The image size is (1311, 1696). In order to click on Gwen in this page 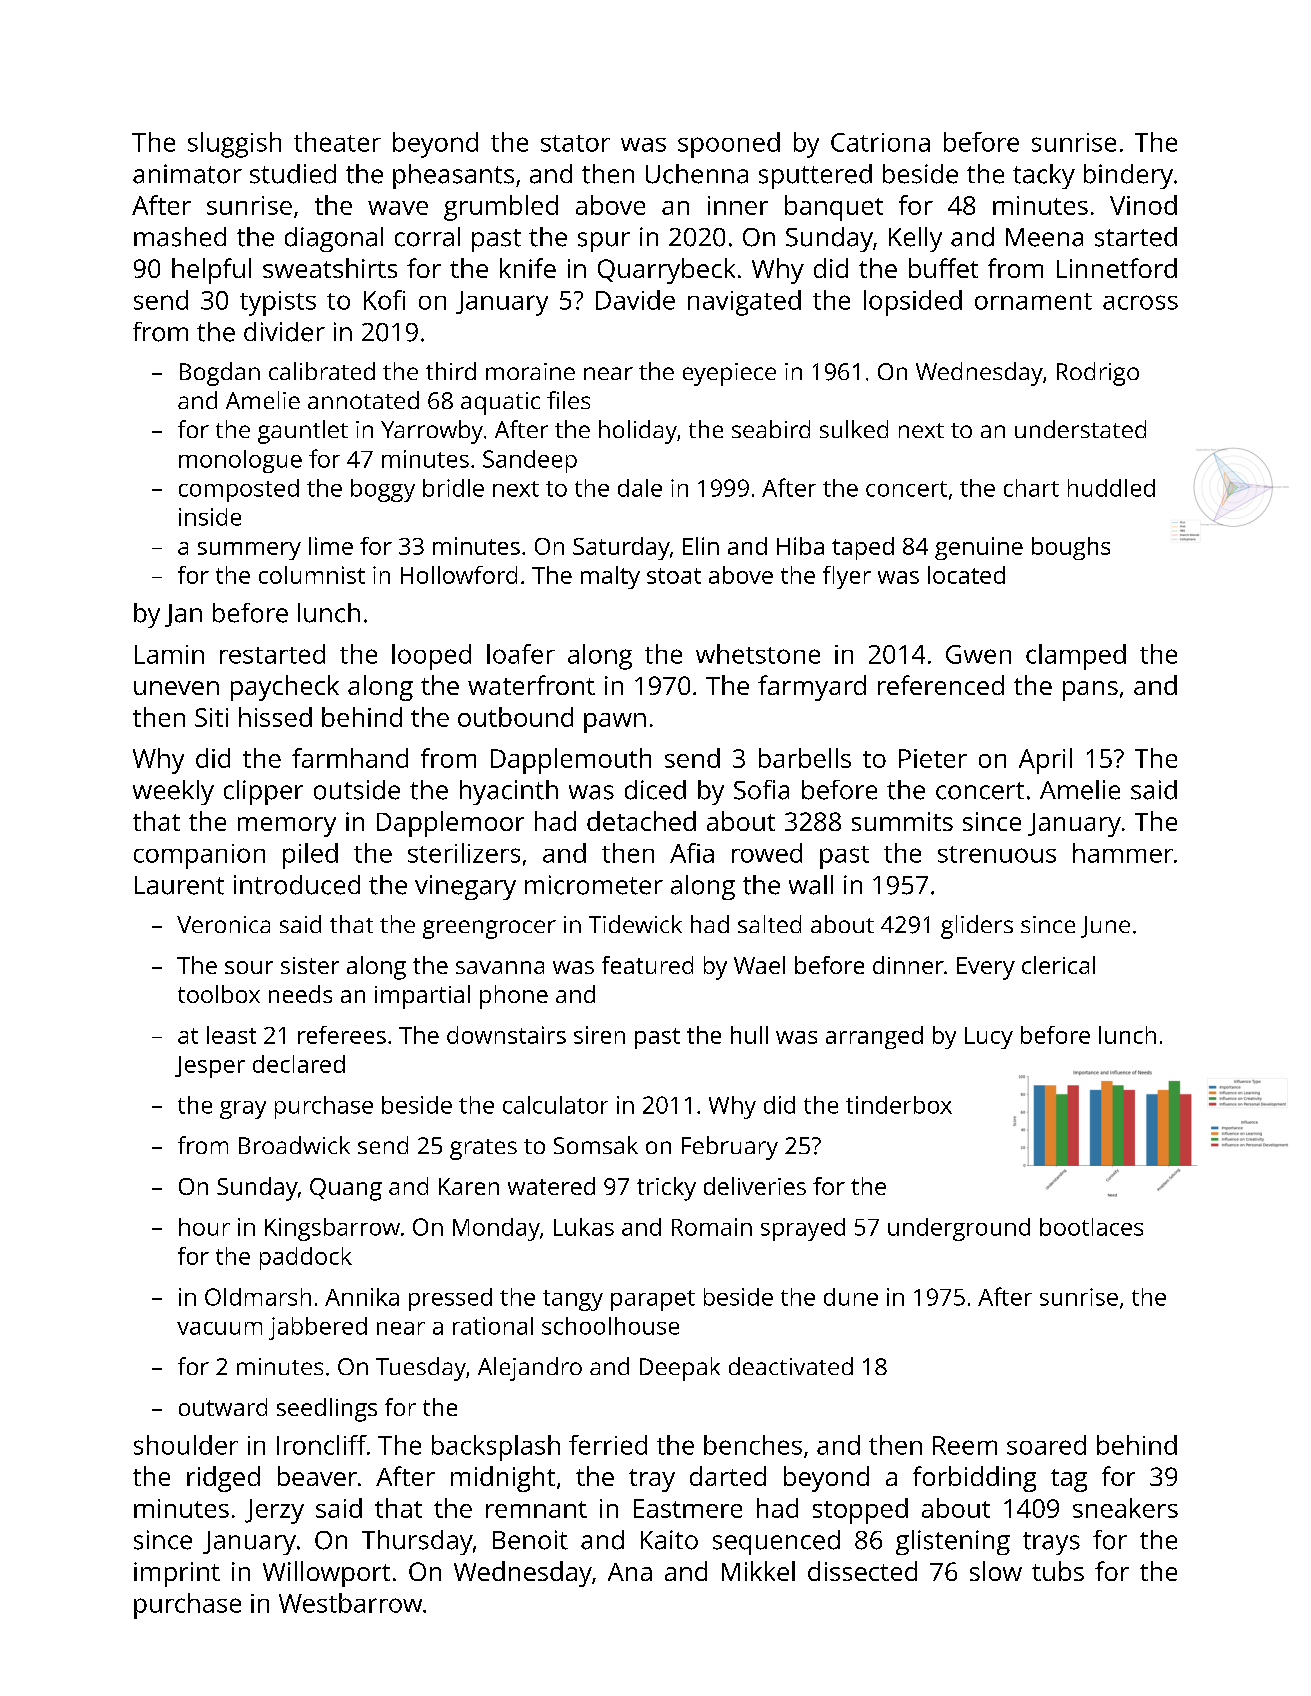, I will do `click(978, 654)`.
